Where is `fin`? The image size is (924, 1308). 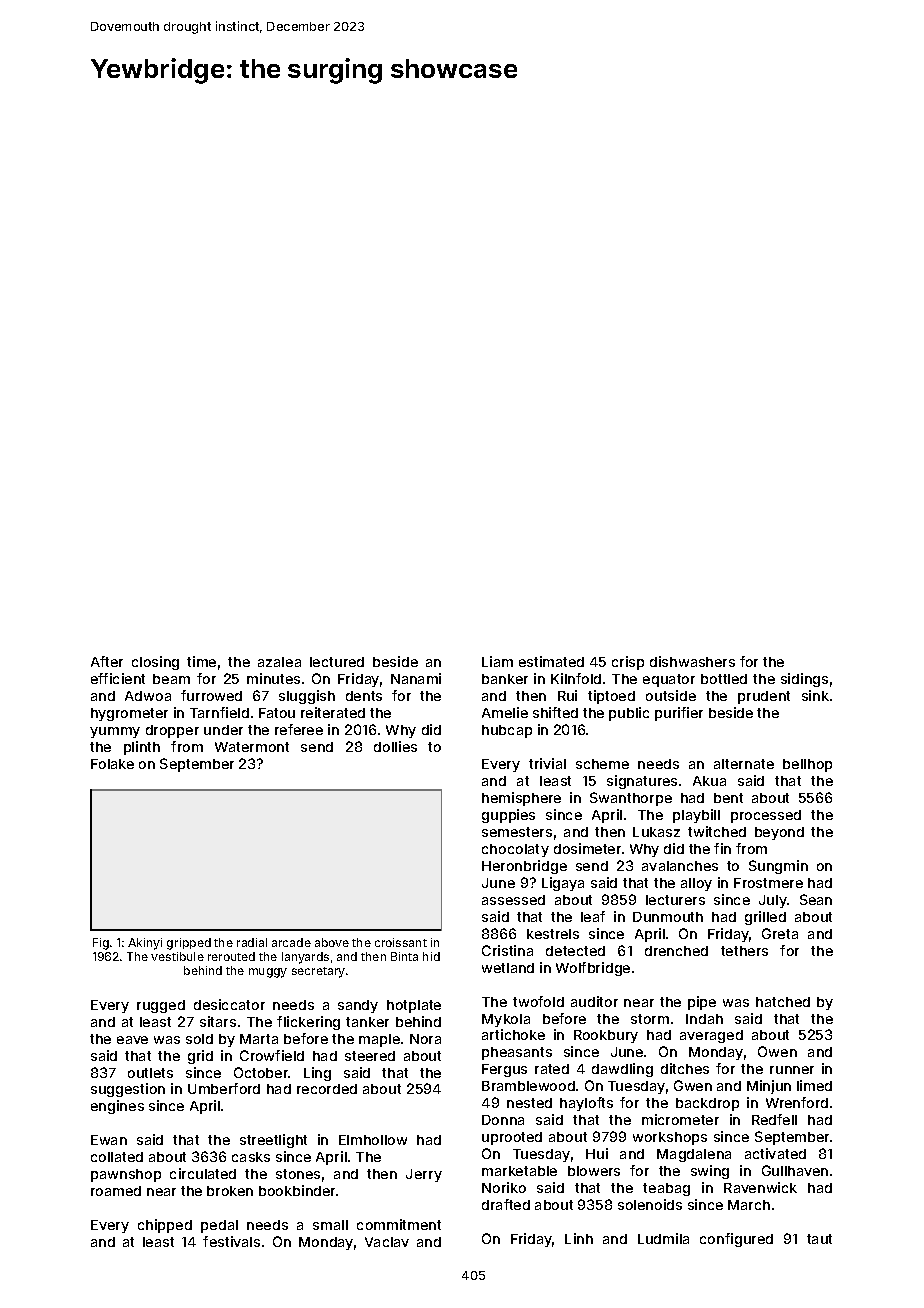 fin is located at coordinates (722, 848).
